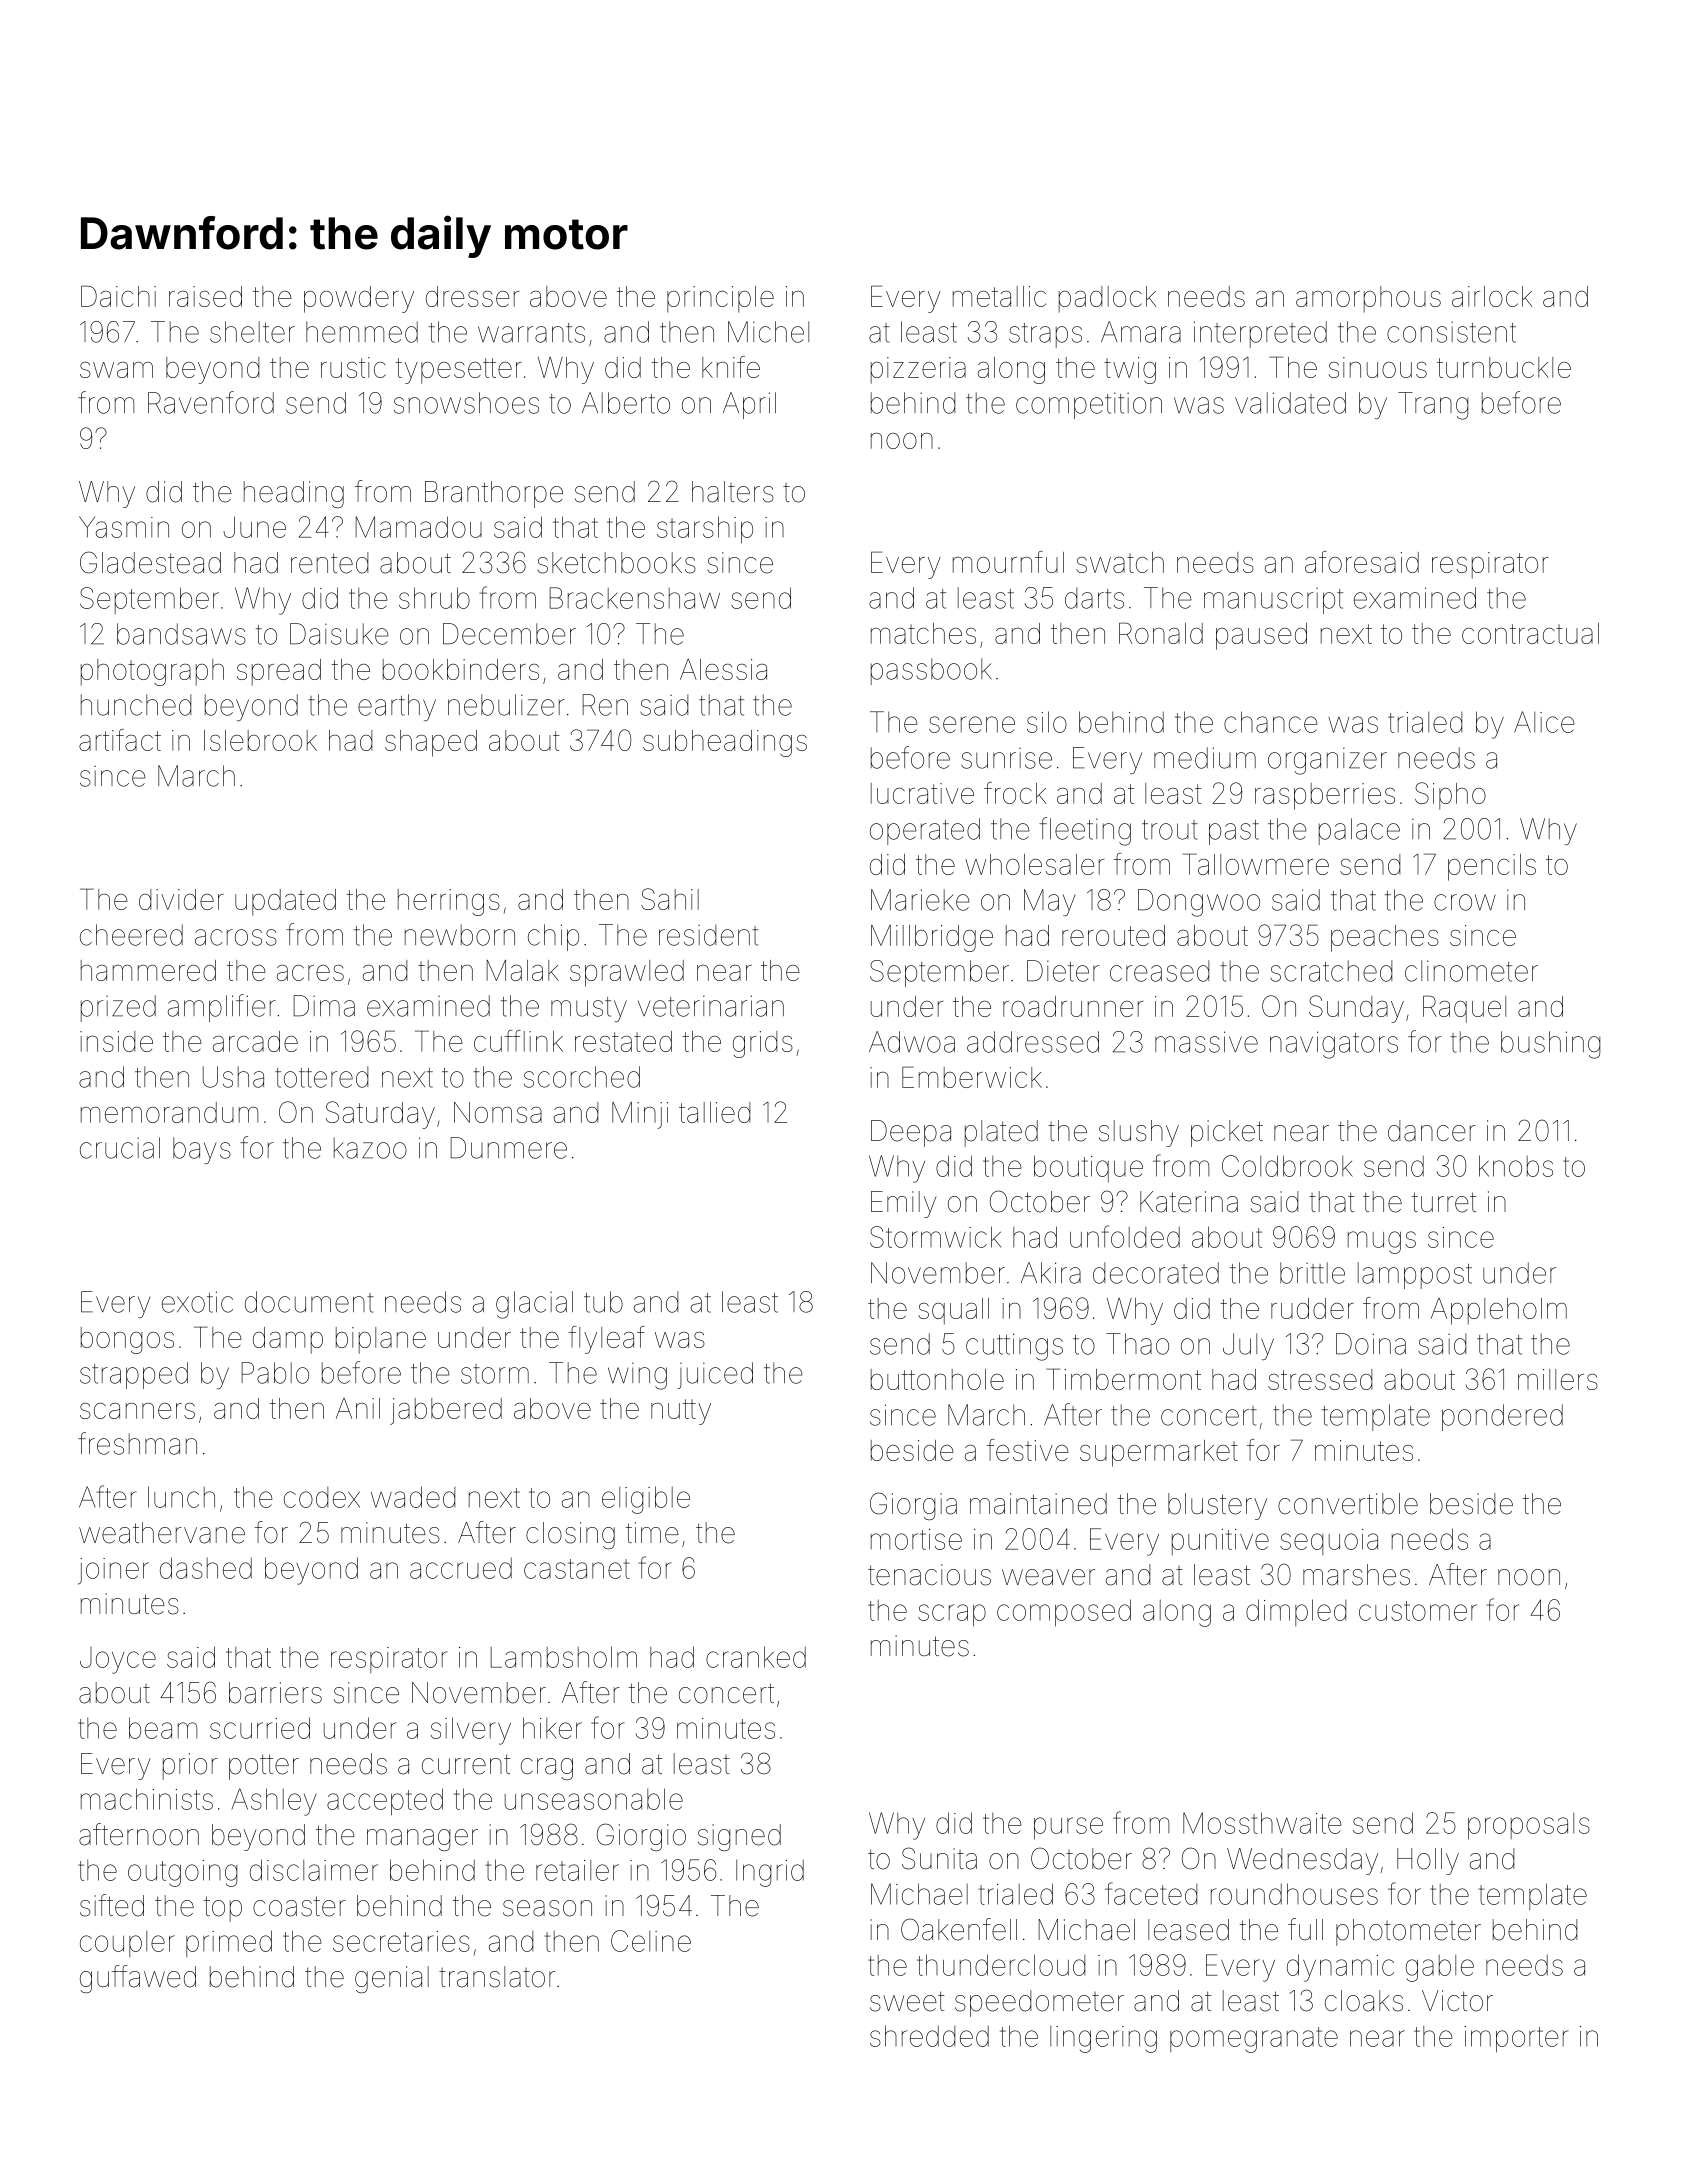 Image resolution: width=1683 pixels, height=2178 pixels. What do you see at coordinates (181, 1497) in the screenshot?
I see `lunch` at bounding box center [181, 1497].
